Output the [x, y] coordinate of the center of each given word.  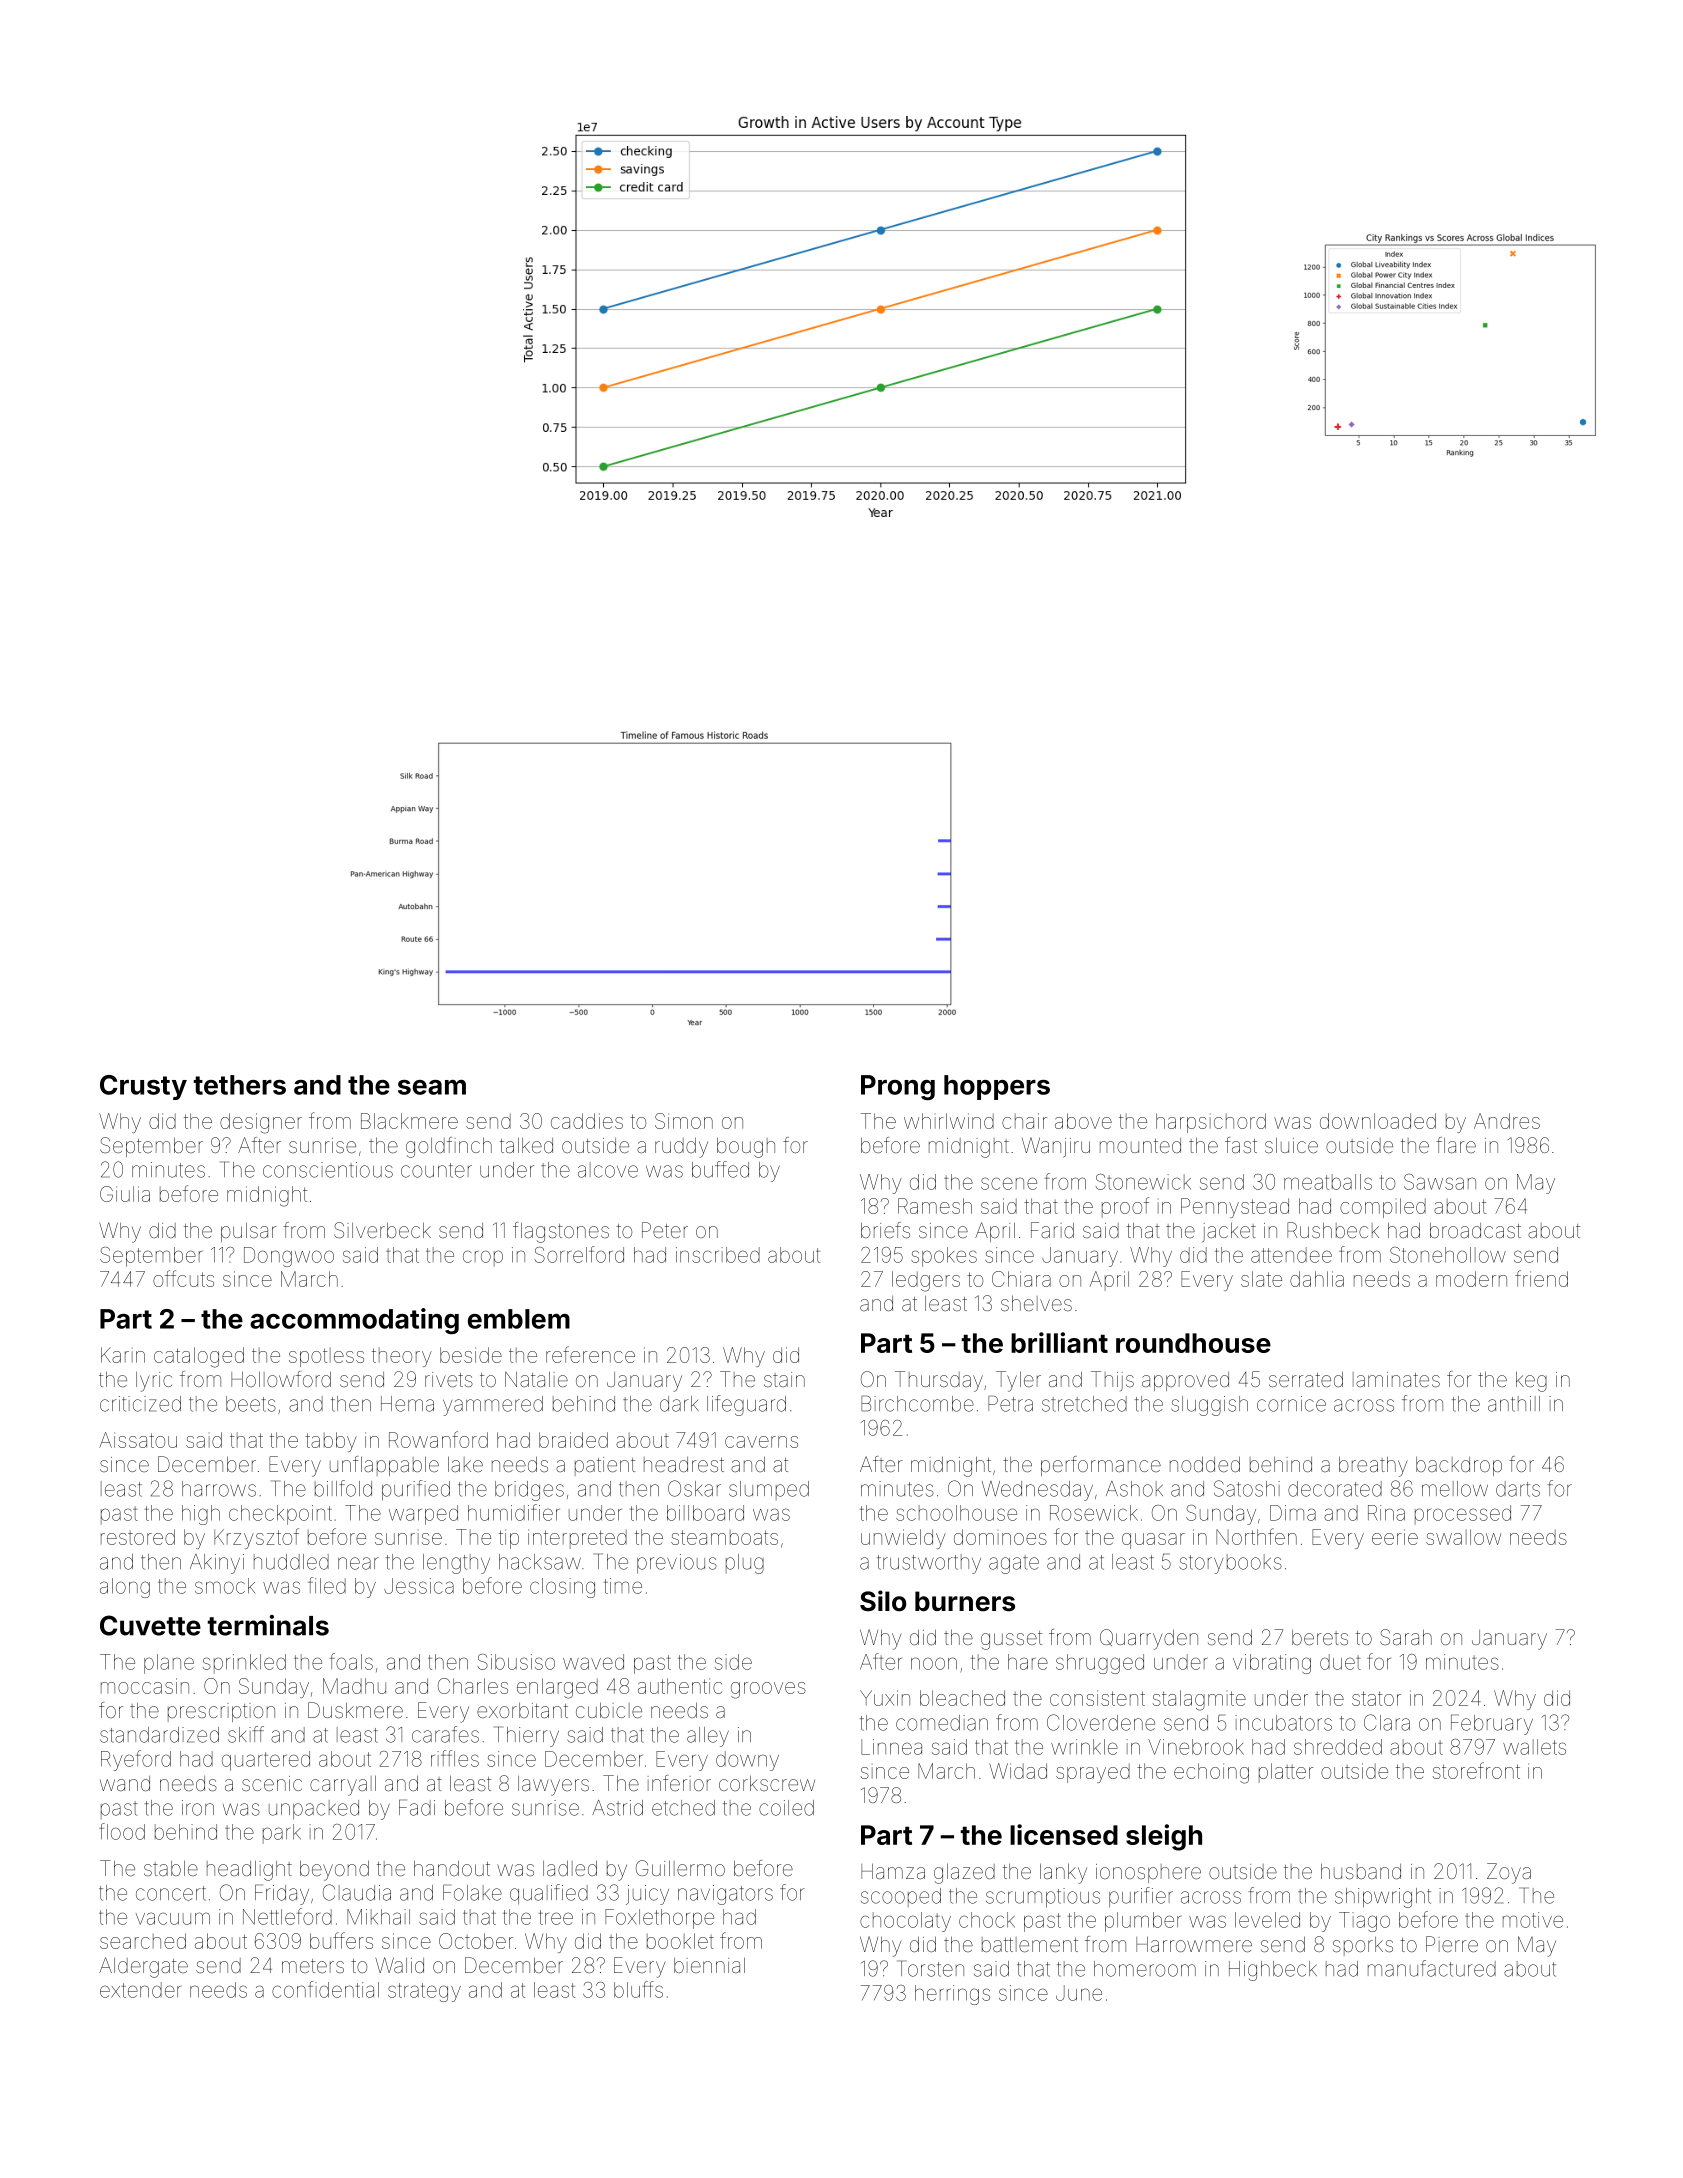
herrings [952, 1995]
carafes [445, 1734]
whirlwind [949, 1121]
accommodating [354, 1321]
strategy [424, 1992]
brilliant [1059, 1342]
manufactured [1432, 1968]
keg [1531, 1382]
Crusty [143, 1087]
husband [1361, 1871]
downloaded [1378, 1121]
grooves [768, 1690]
